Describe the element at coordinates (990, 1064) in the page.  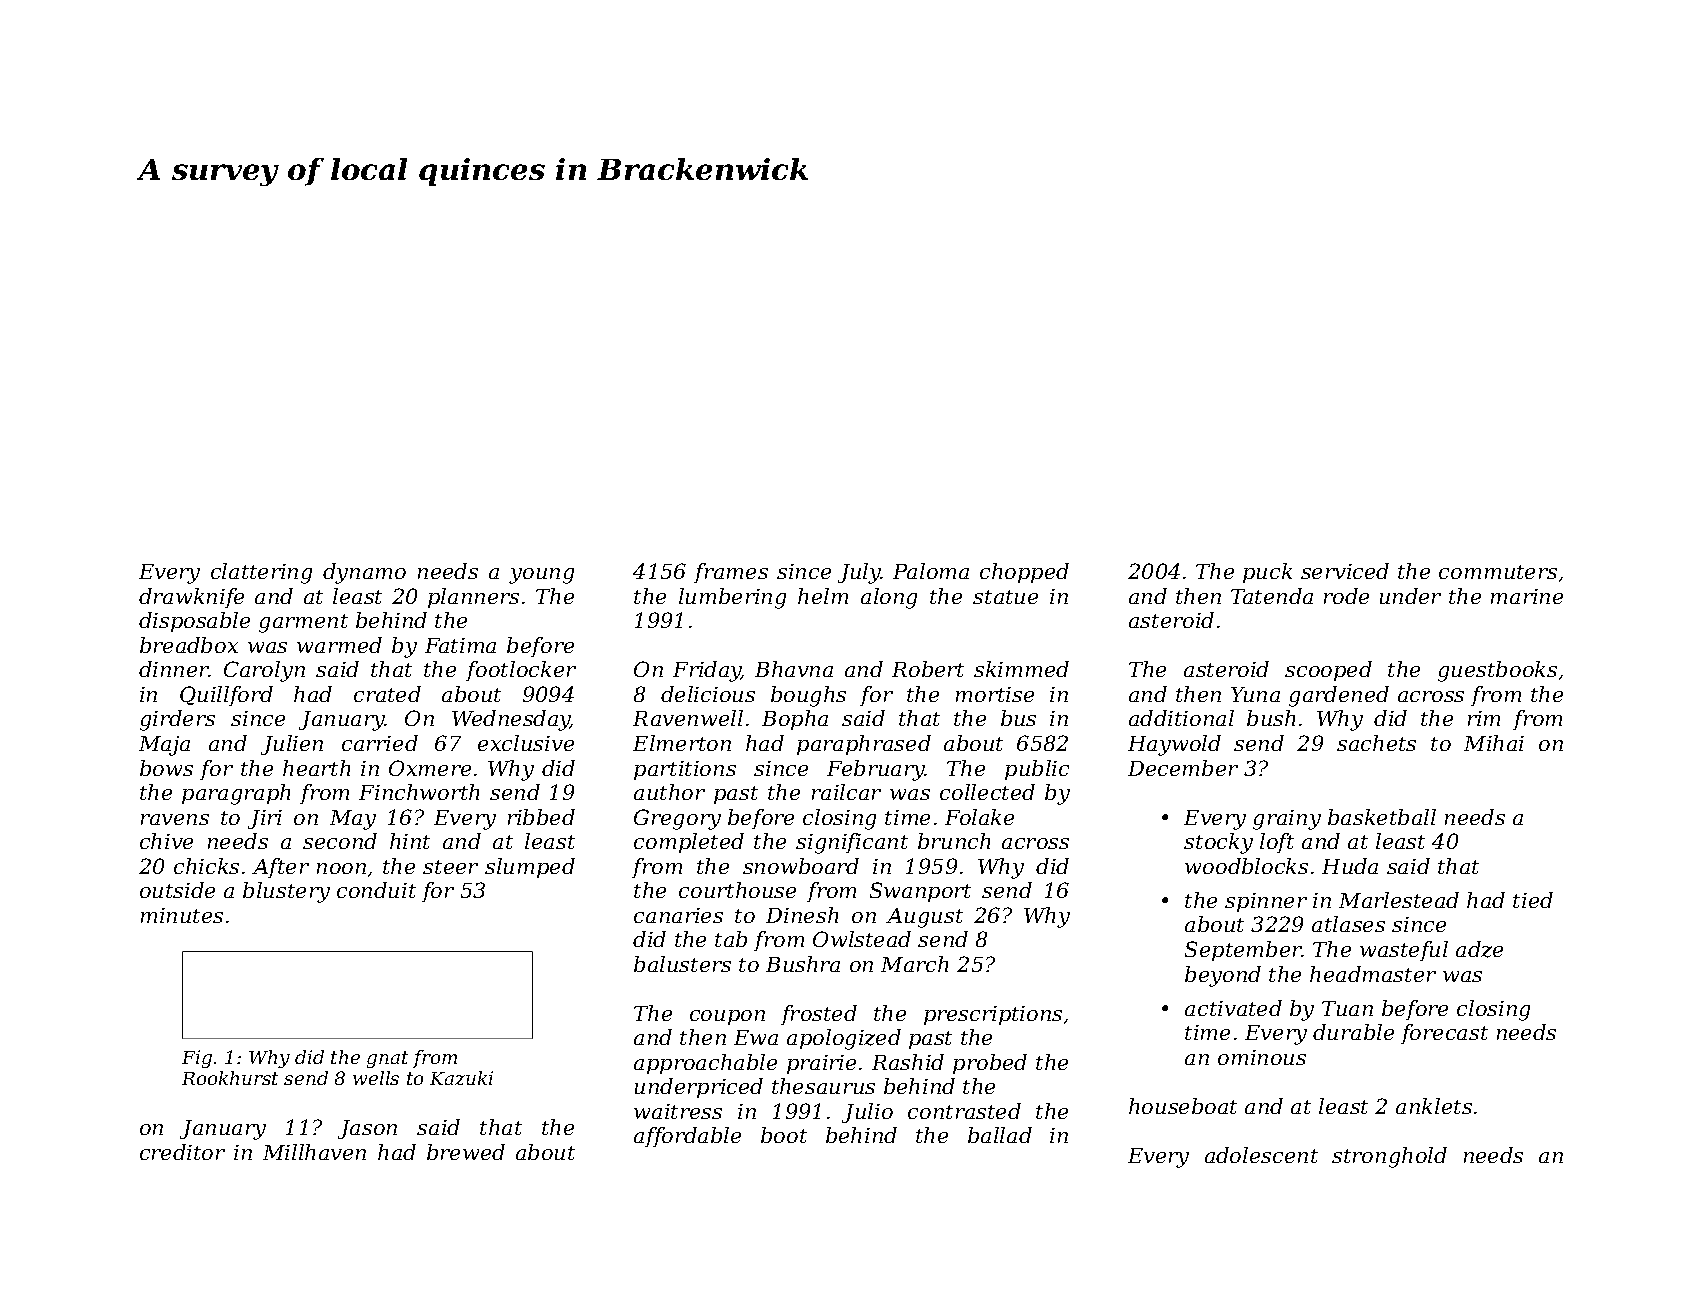
I see `probed` at that location.
